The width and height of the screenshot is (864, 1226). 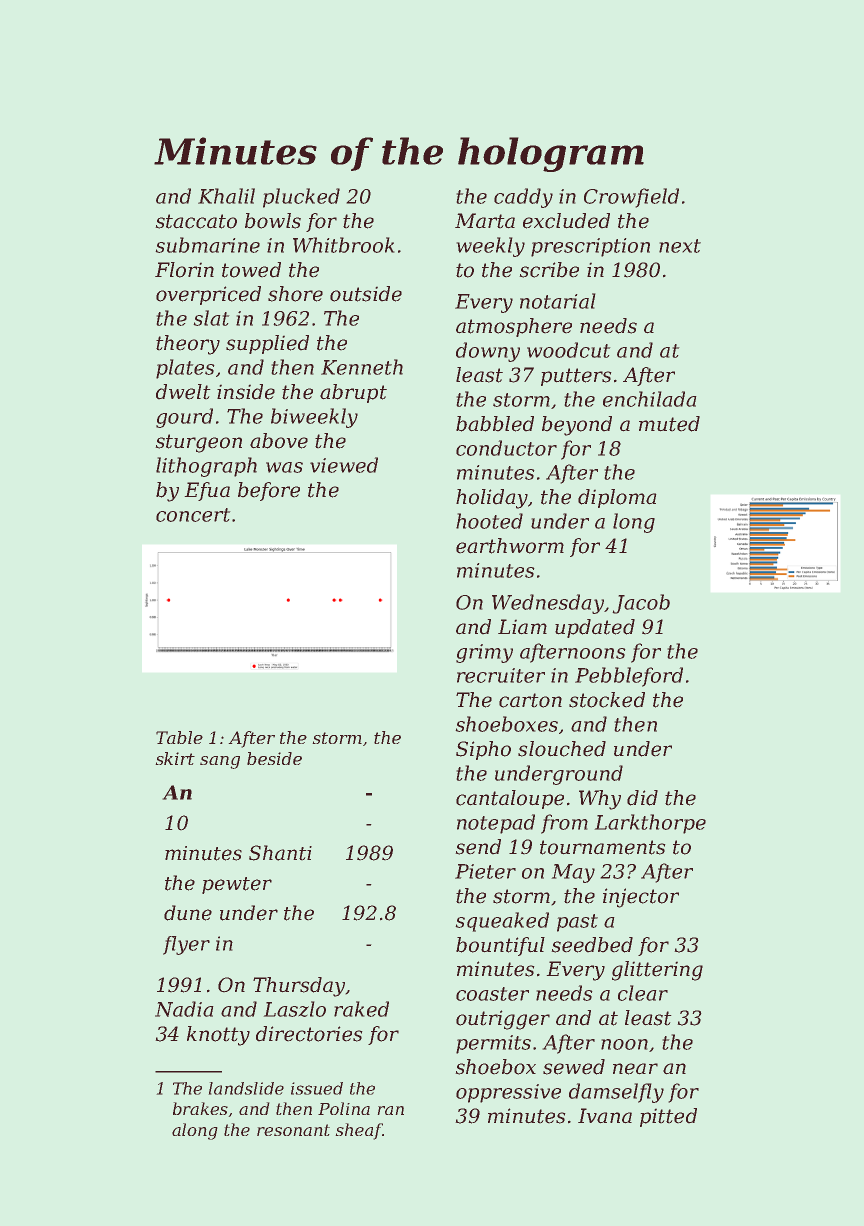 I want to click on Khalil, so click(x=226, y=196).
